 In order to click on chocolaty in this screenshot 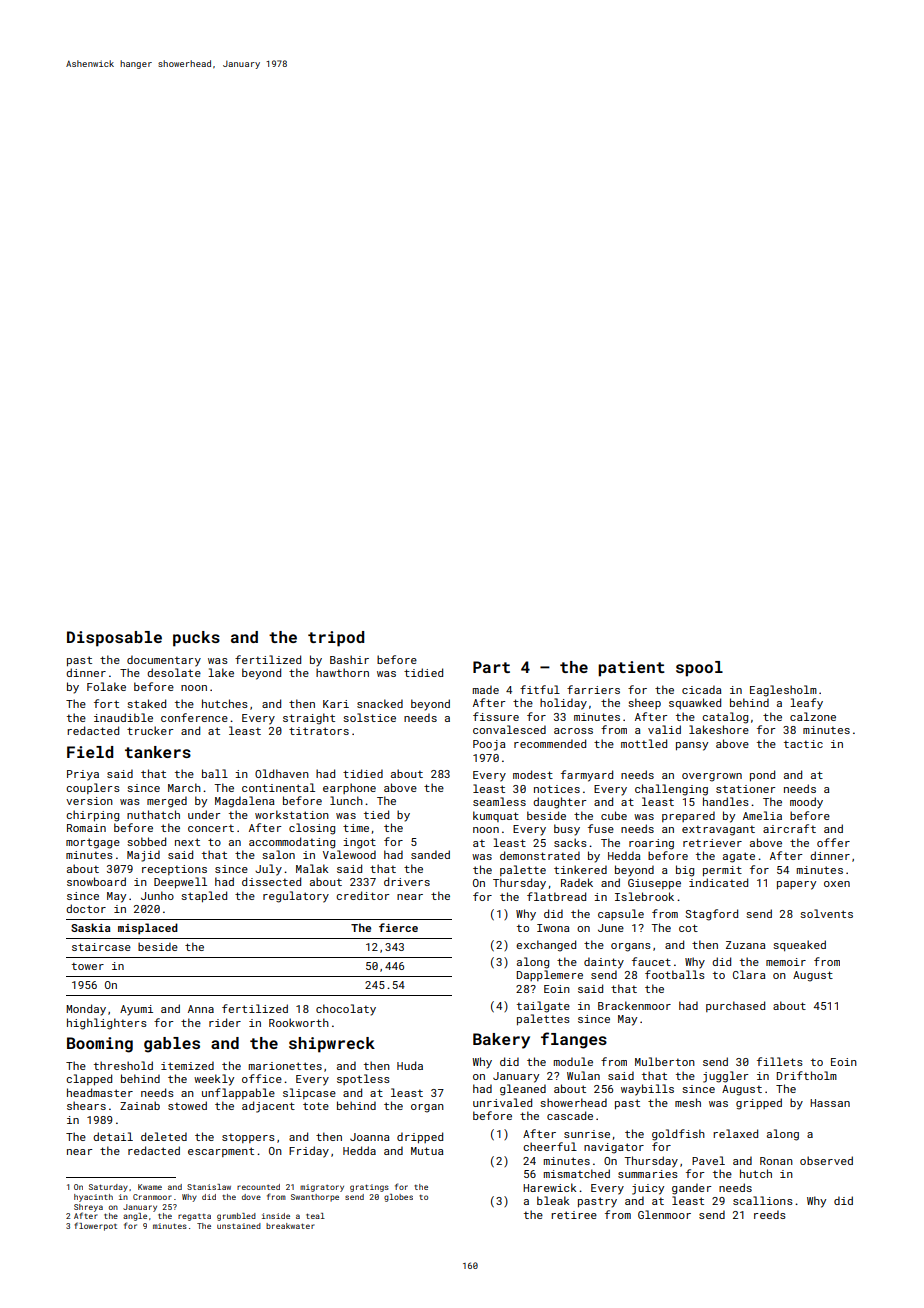, I will do `click(346, 1010)`.
